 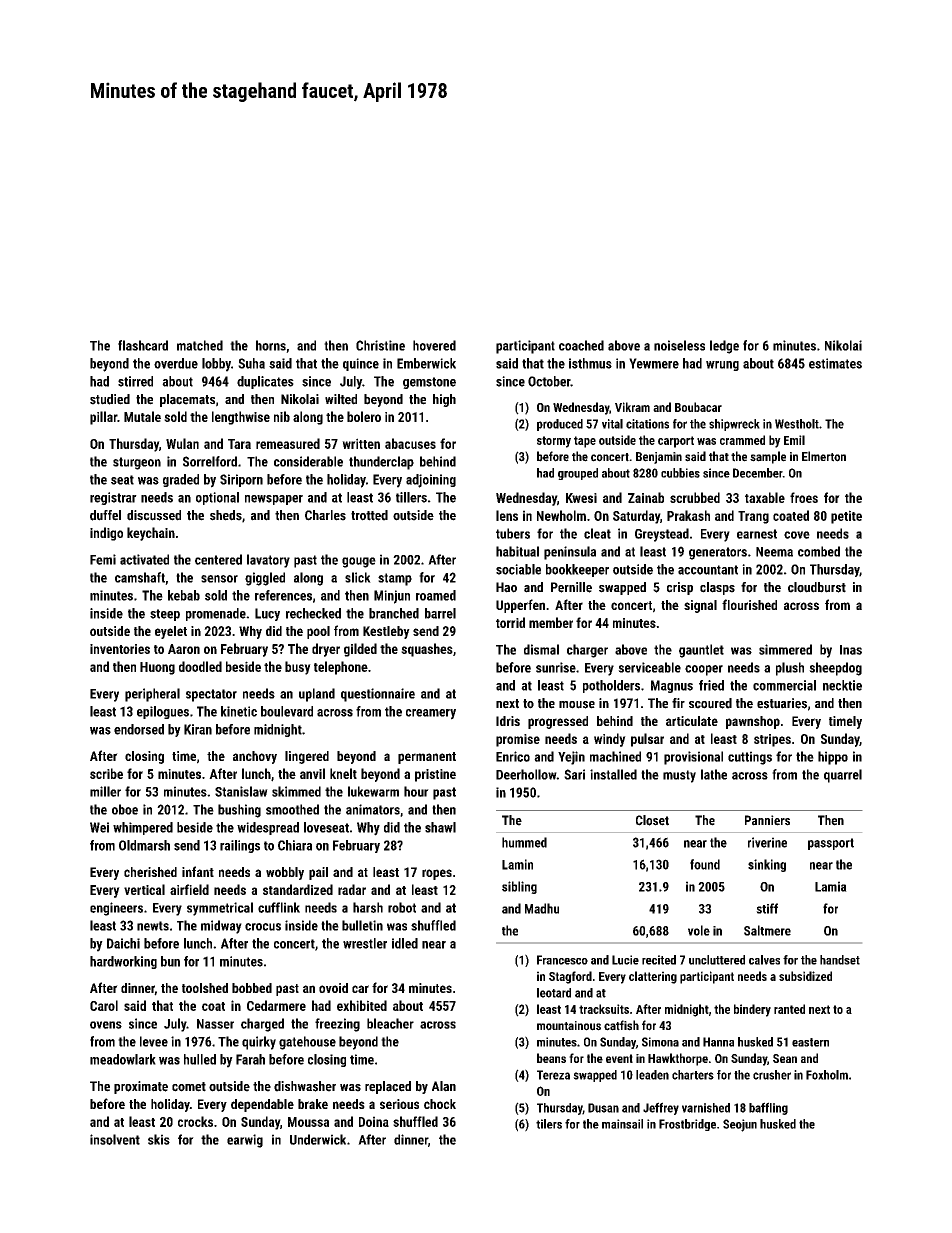 What do you see at coordinates (141, 1087) in the screenshot?
I see `proximate` at bounding box center [141, 1087].
